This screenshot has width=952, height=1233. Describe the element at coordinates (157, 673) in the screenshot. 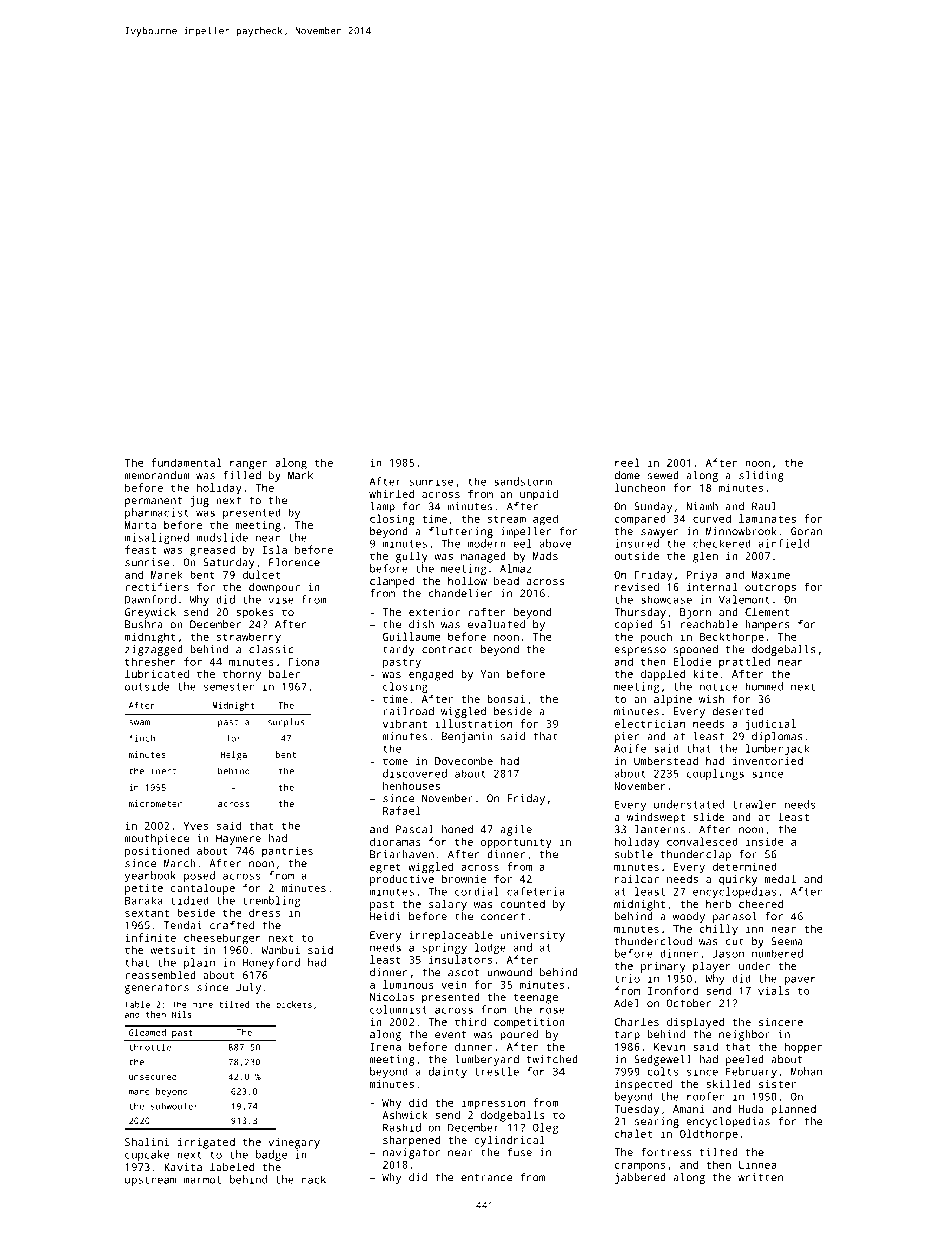

I see `lubricated` at that location.
